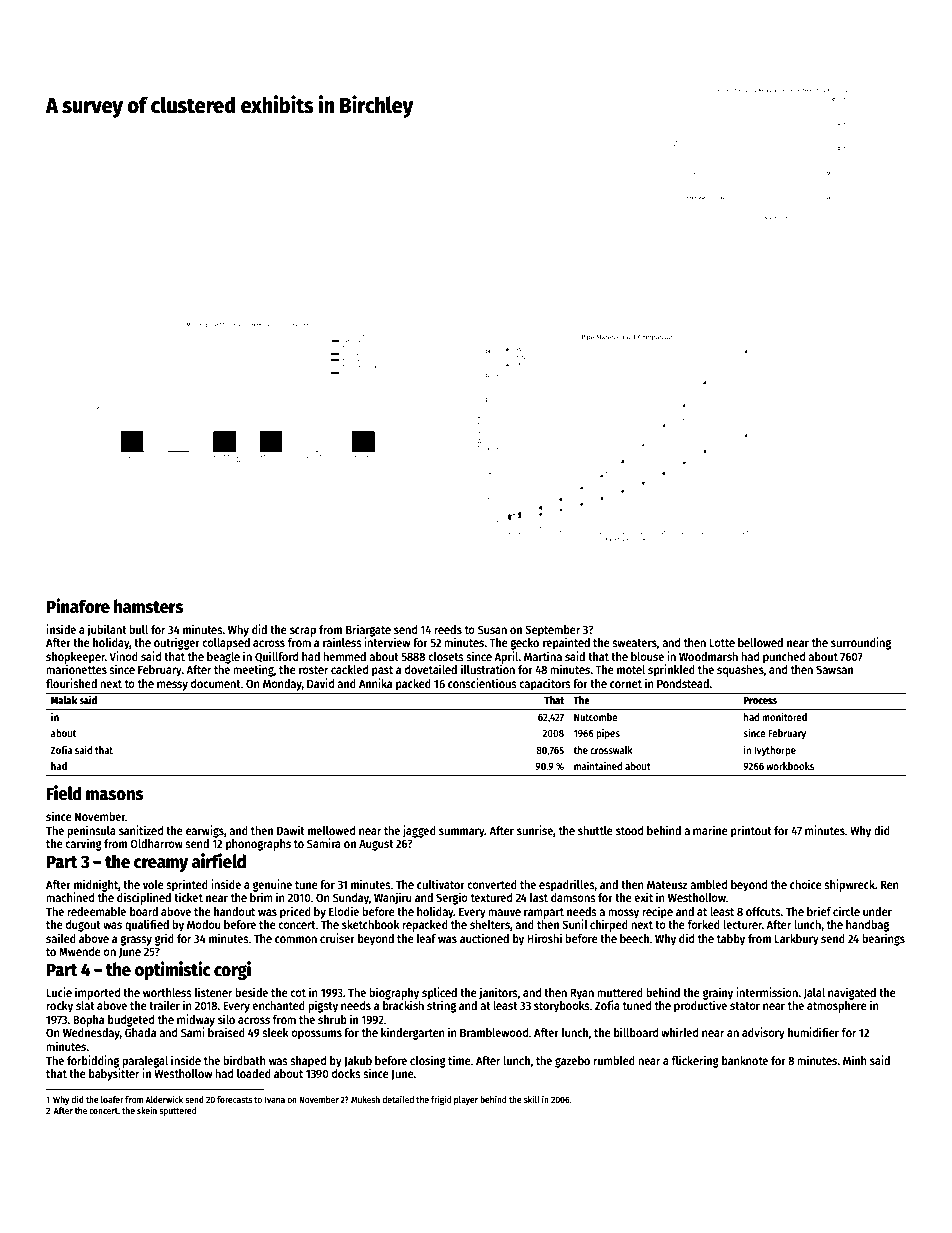 The width and height of the screenshot is (952, 1233). Describe the element at coordinates (834, 669) in the screenshot. I see `Sawsan` at that location.
